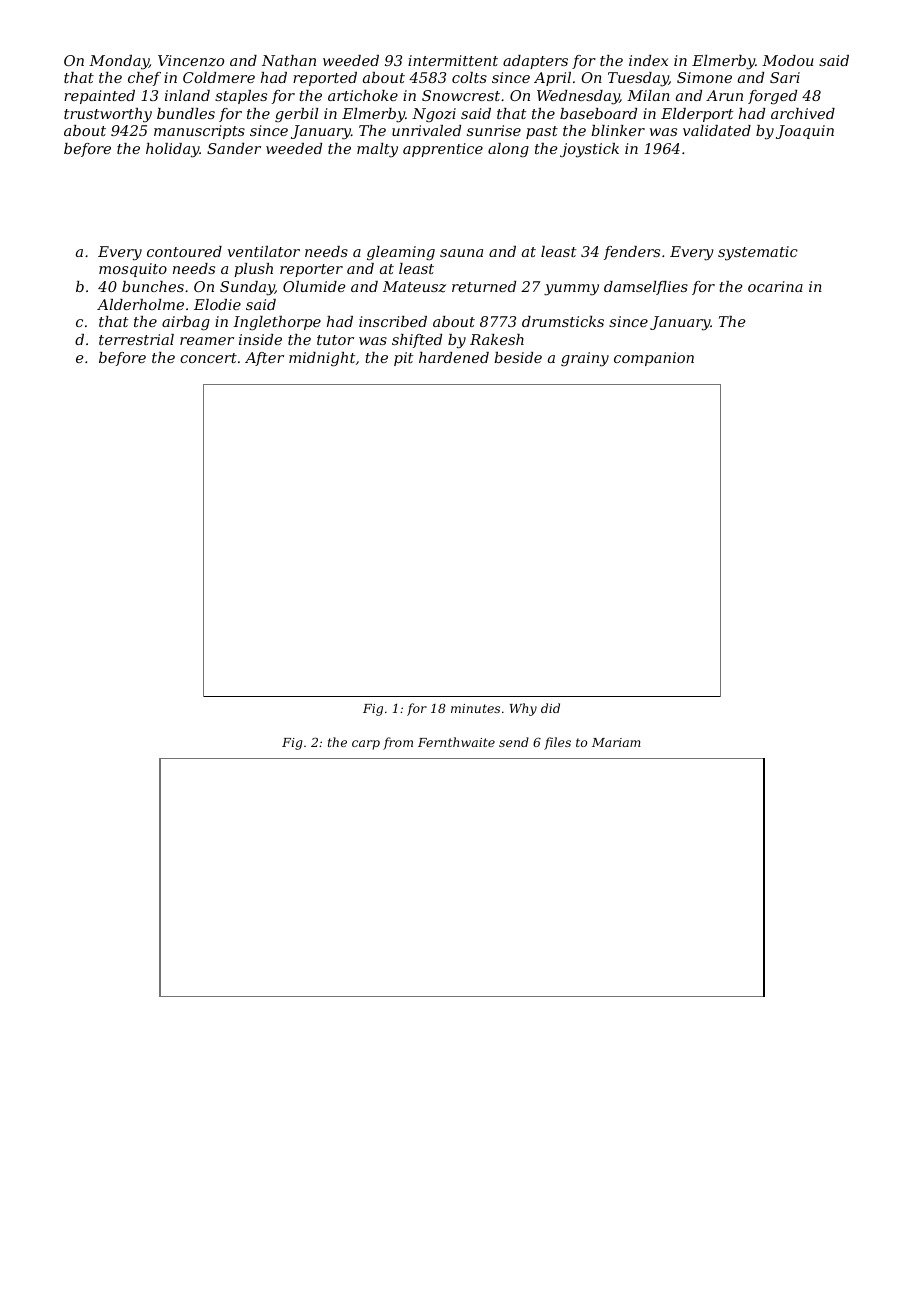  I want to click on did, so click(550, 708).
